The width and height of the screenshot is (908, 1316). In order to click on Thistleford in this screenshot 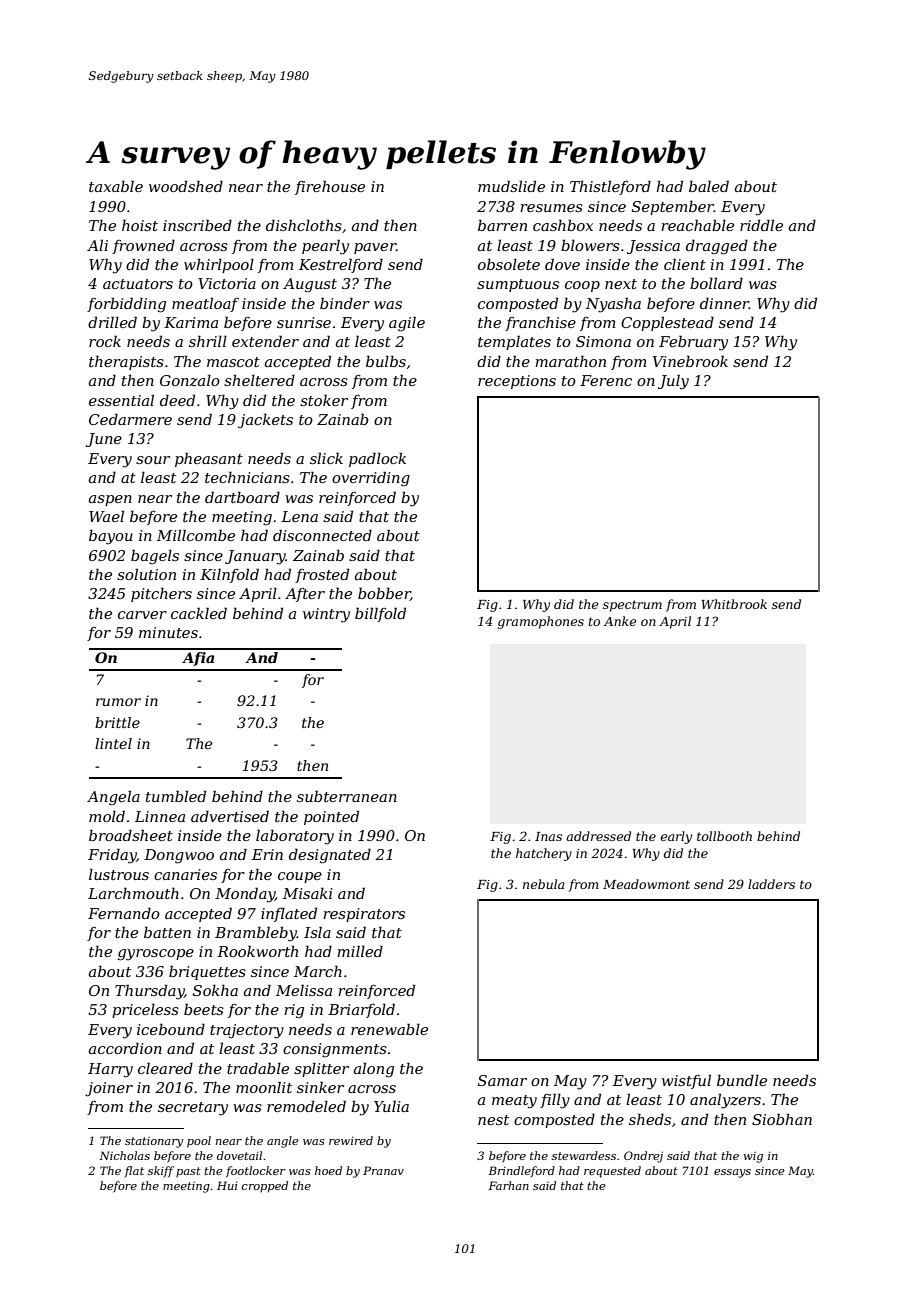, I will do `click(610, 187)`.
